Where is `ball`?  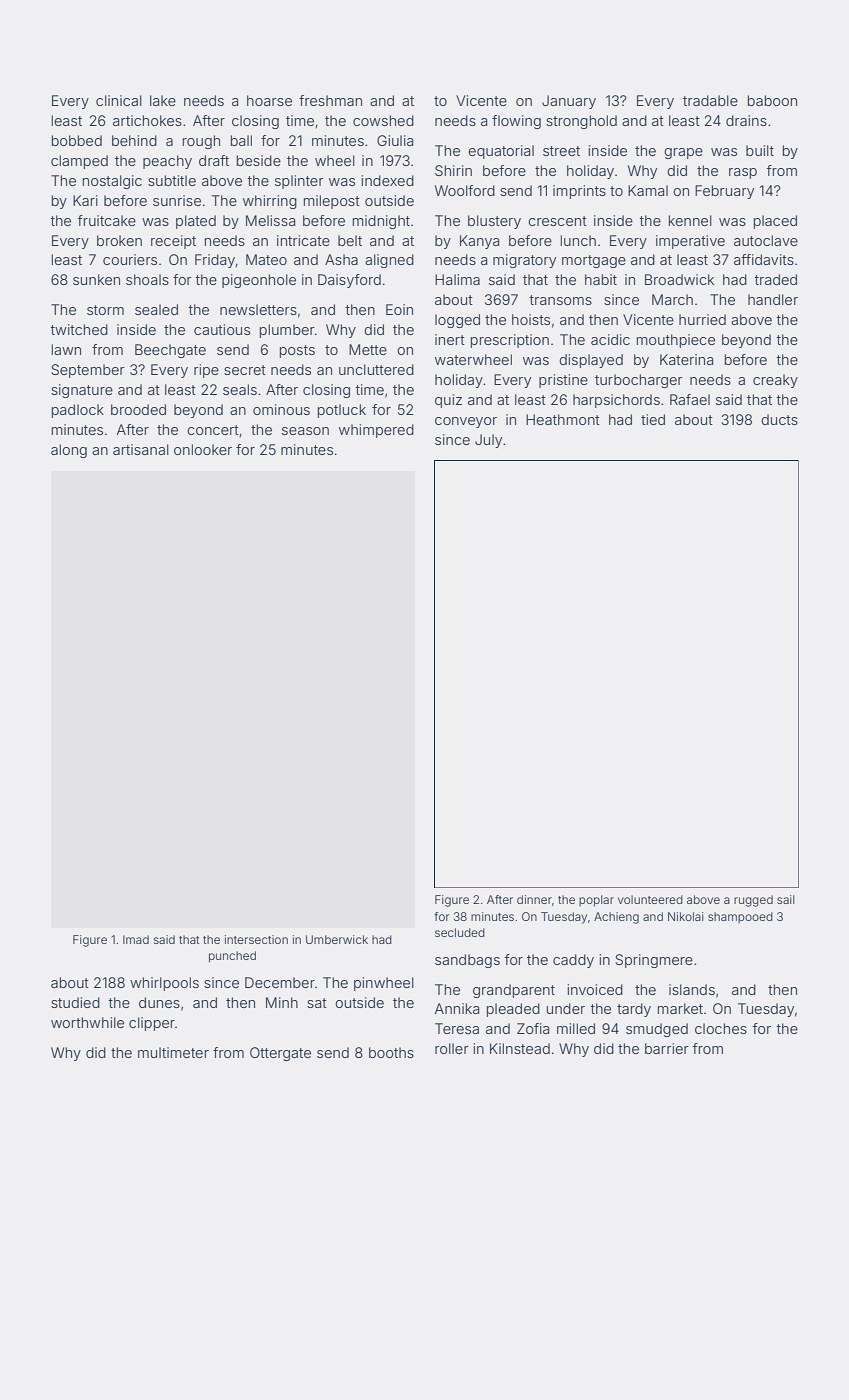 ball is located at coordinates (241, 140).
